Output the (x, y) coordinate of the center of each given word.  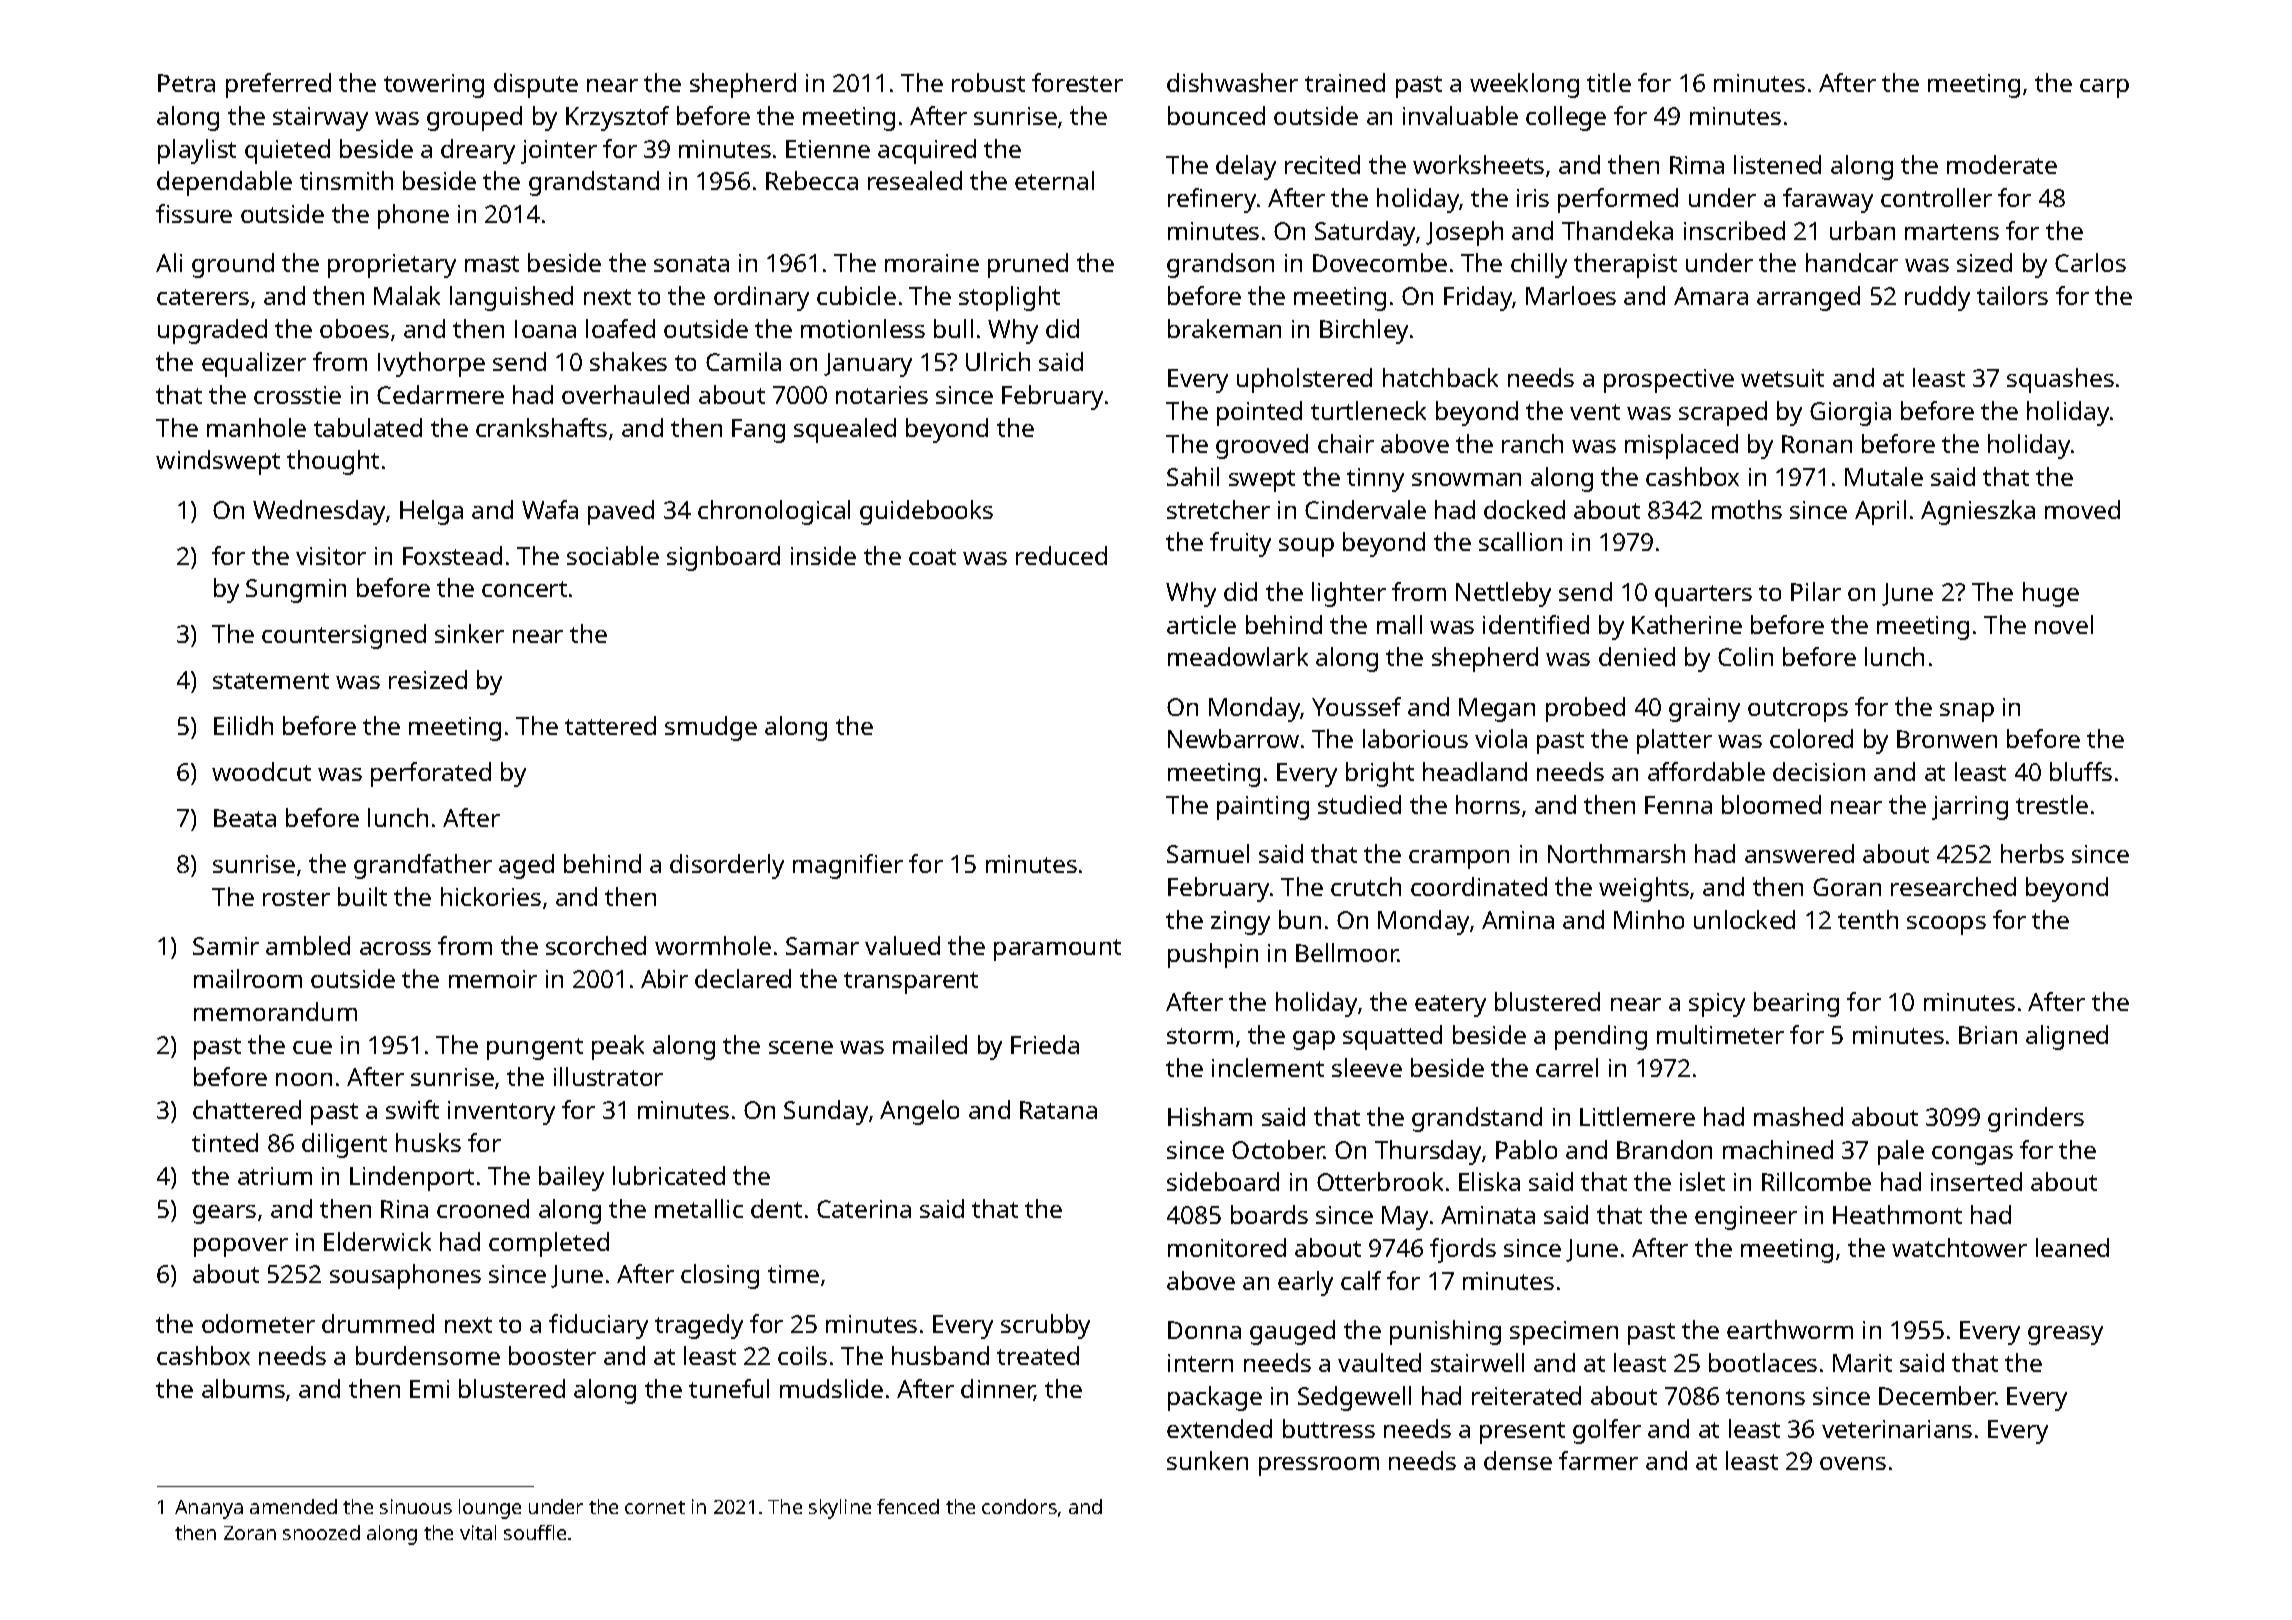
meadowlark (1238, 656)
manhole (256, 427)
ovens (1853, 1463)
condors (1019, 1506)
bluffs (2081, 771)
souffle (535, 1532)
